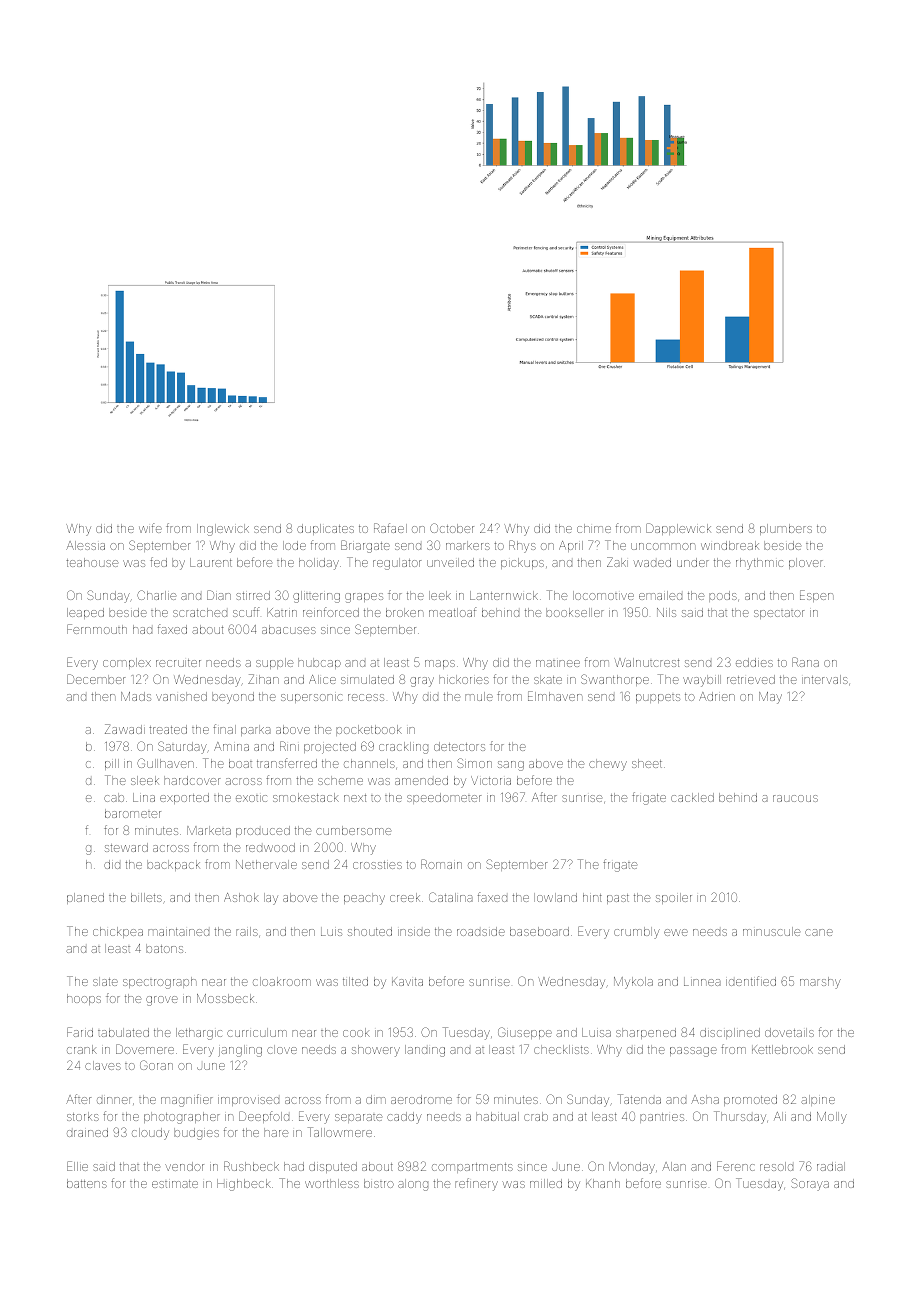 The image size is (924, 1308). What do you see at coordinates (522, 546) in the screenshot?
I see `Rhys` at bounding box center [522, 546].
